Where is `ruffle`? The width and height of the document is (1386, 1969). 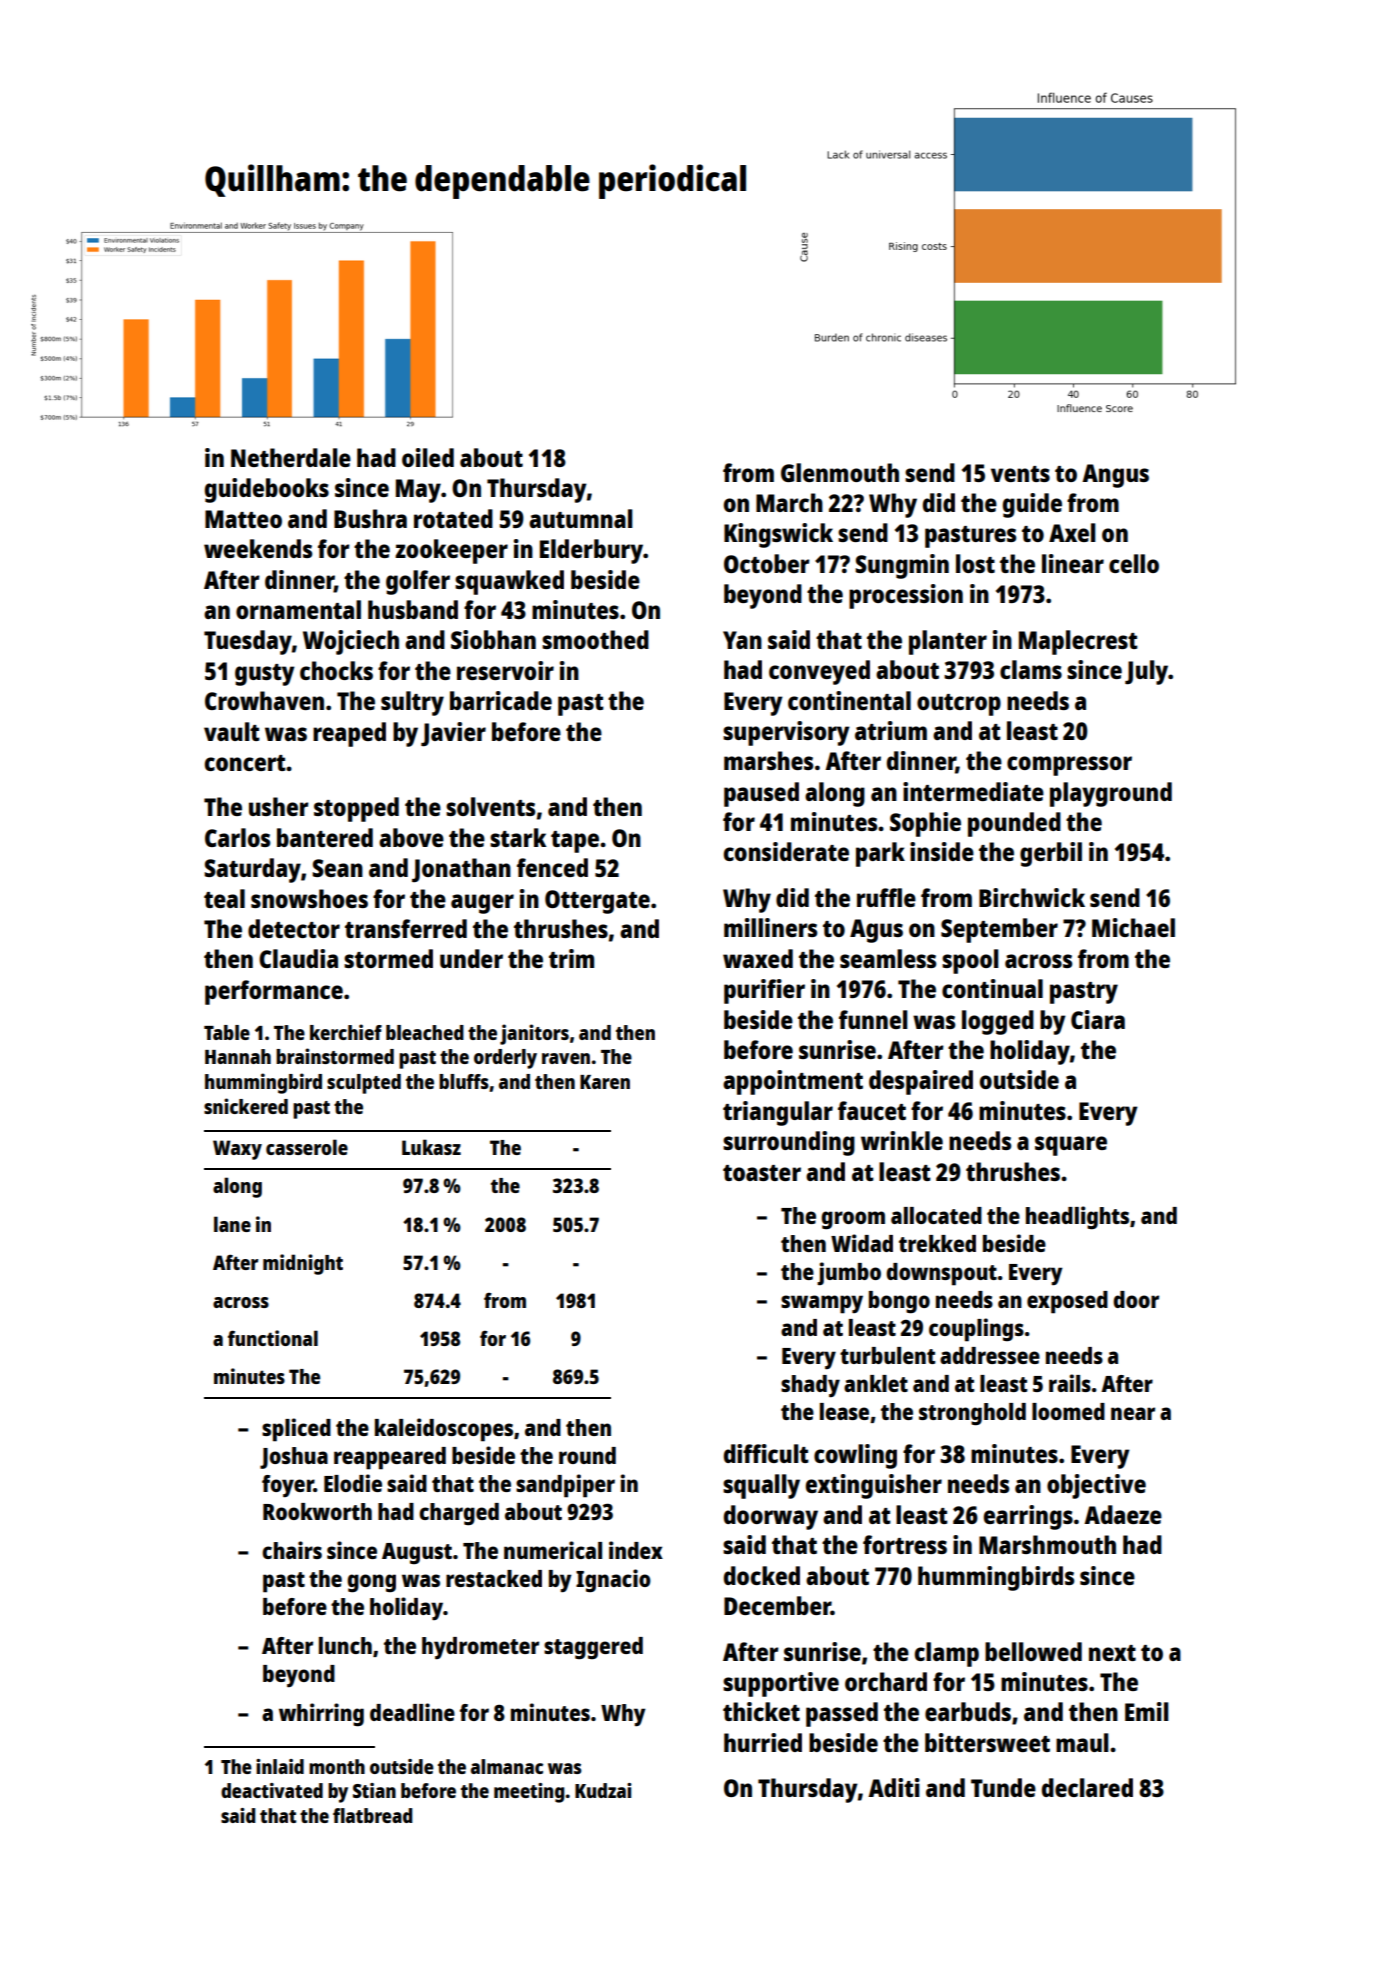
ruffle is located at coordinates (886, 897).
